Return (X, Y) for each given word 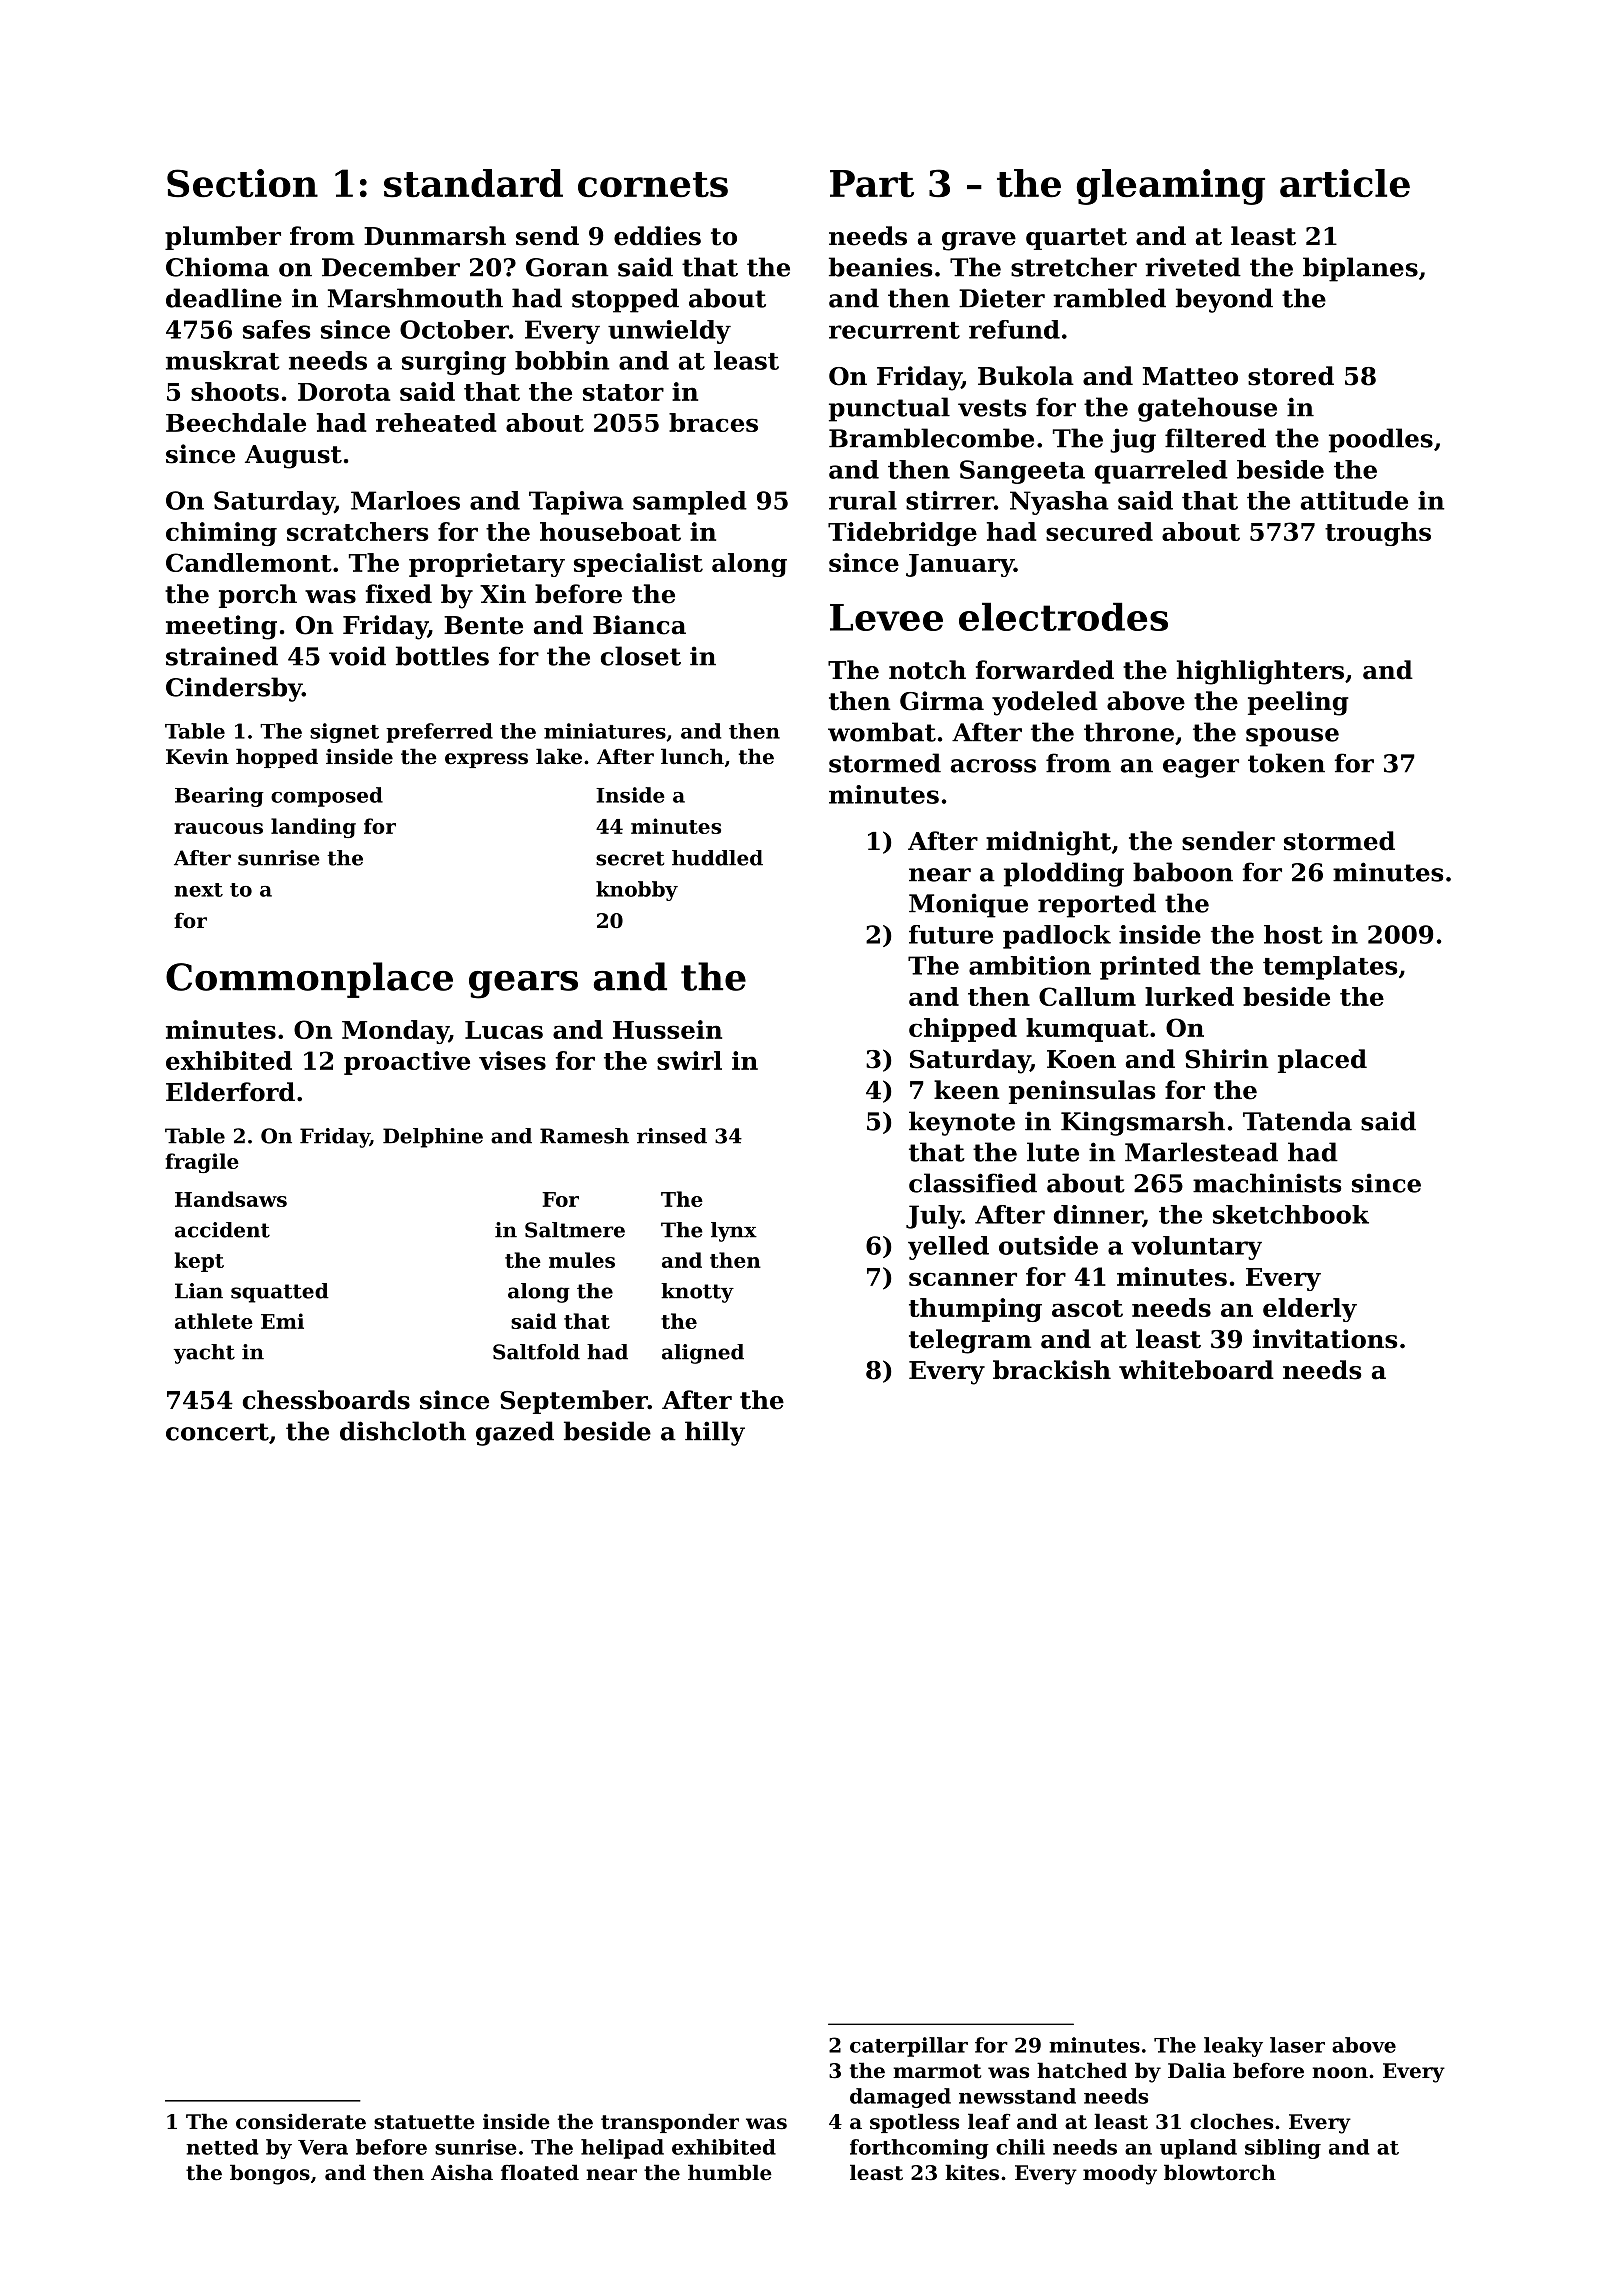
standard (473, 183)
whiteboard (1196, 1370)
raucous (218, 828)
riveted (1193, 267)
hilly (715, 1433)
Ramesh (584, 1136)
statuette (424, 2122)
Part (872, 184)
